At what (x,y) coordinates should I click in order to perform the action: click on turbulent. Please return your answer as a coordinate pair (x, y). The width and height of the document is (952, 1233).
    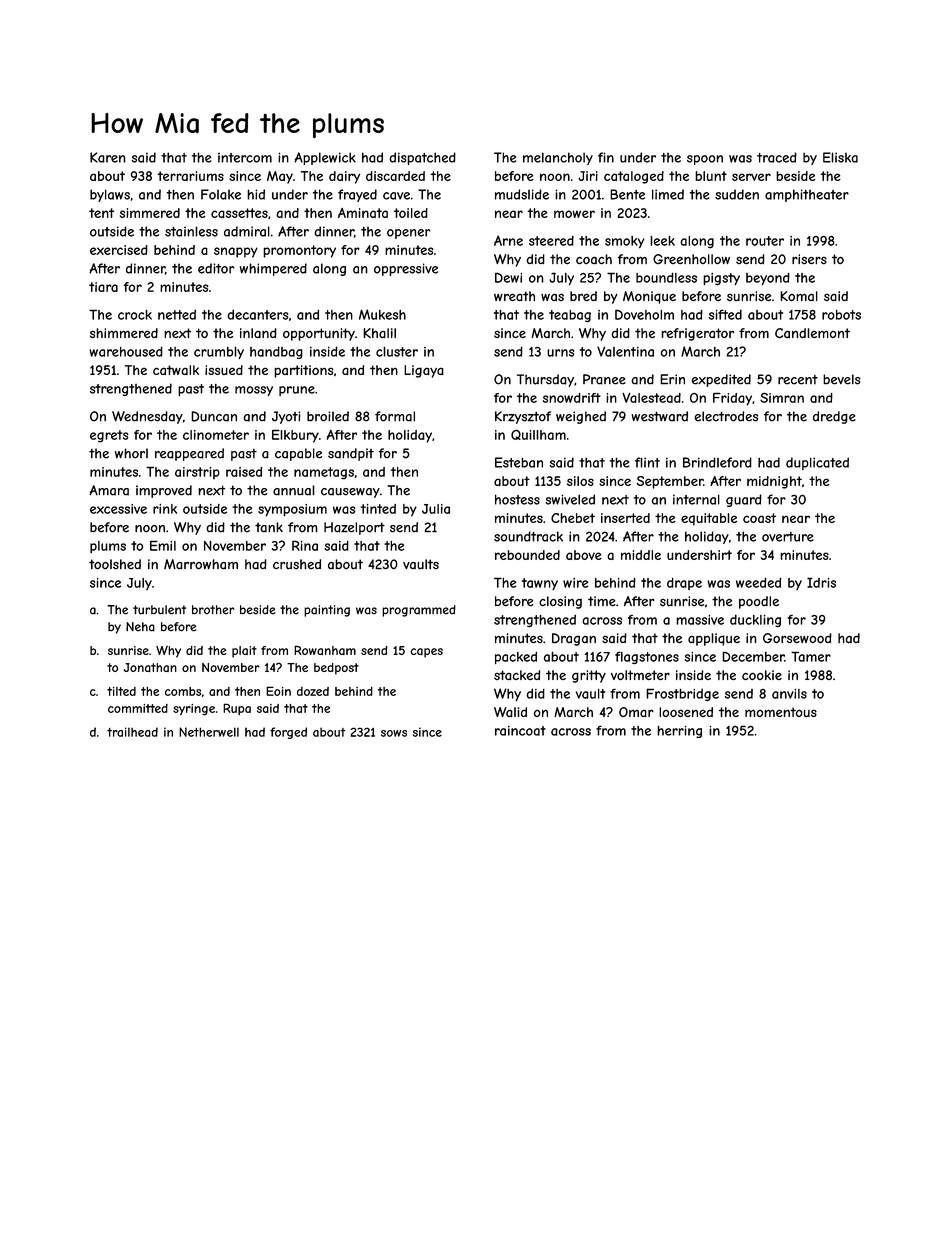
    Looking at the image, I should click on (159, 610).
